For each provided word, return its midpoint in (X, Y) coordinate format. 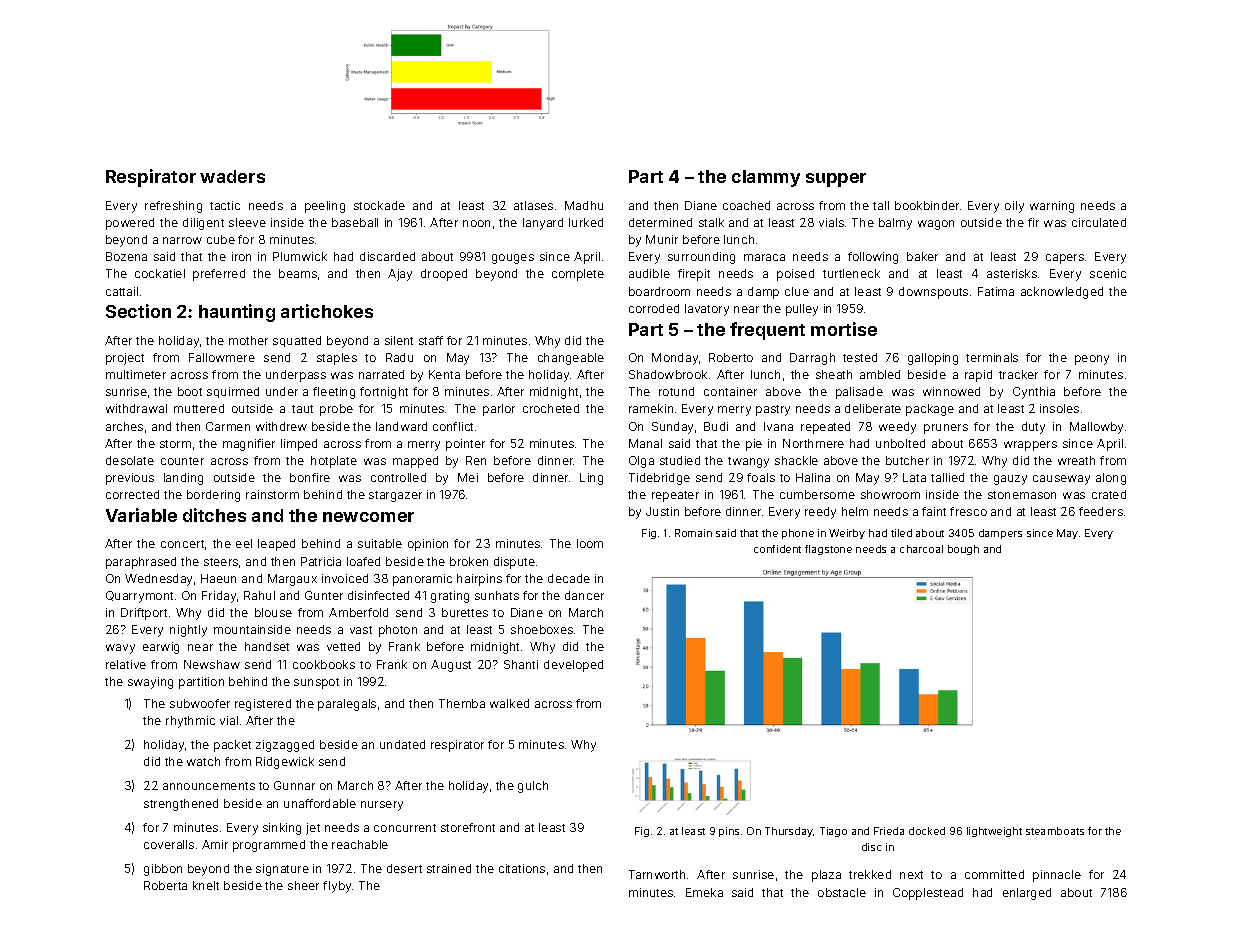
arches (124, 426)
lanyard (543, 224)
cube (221, 239)
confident (777, 549)
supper (836, 180)
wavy (120, 649)
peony (1092, 360)
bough (963, 550)
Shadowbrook (668, 374)
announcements (209, 786)
